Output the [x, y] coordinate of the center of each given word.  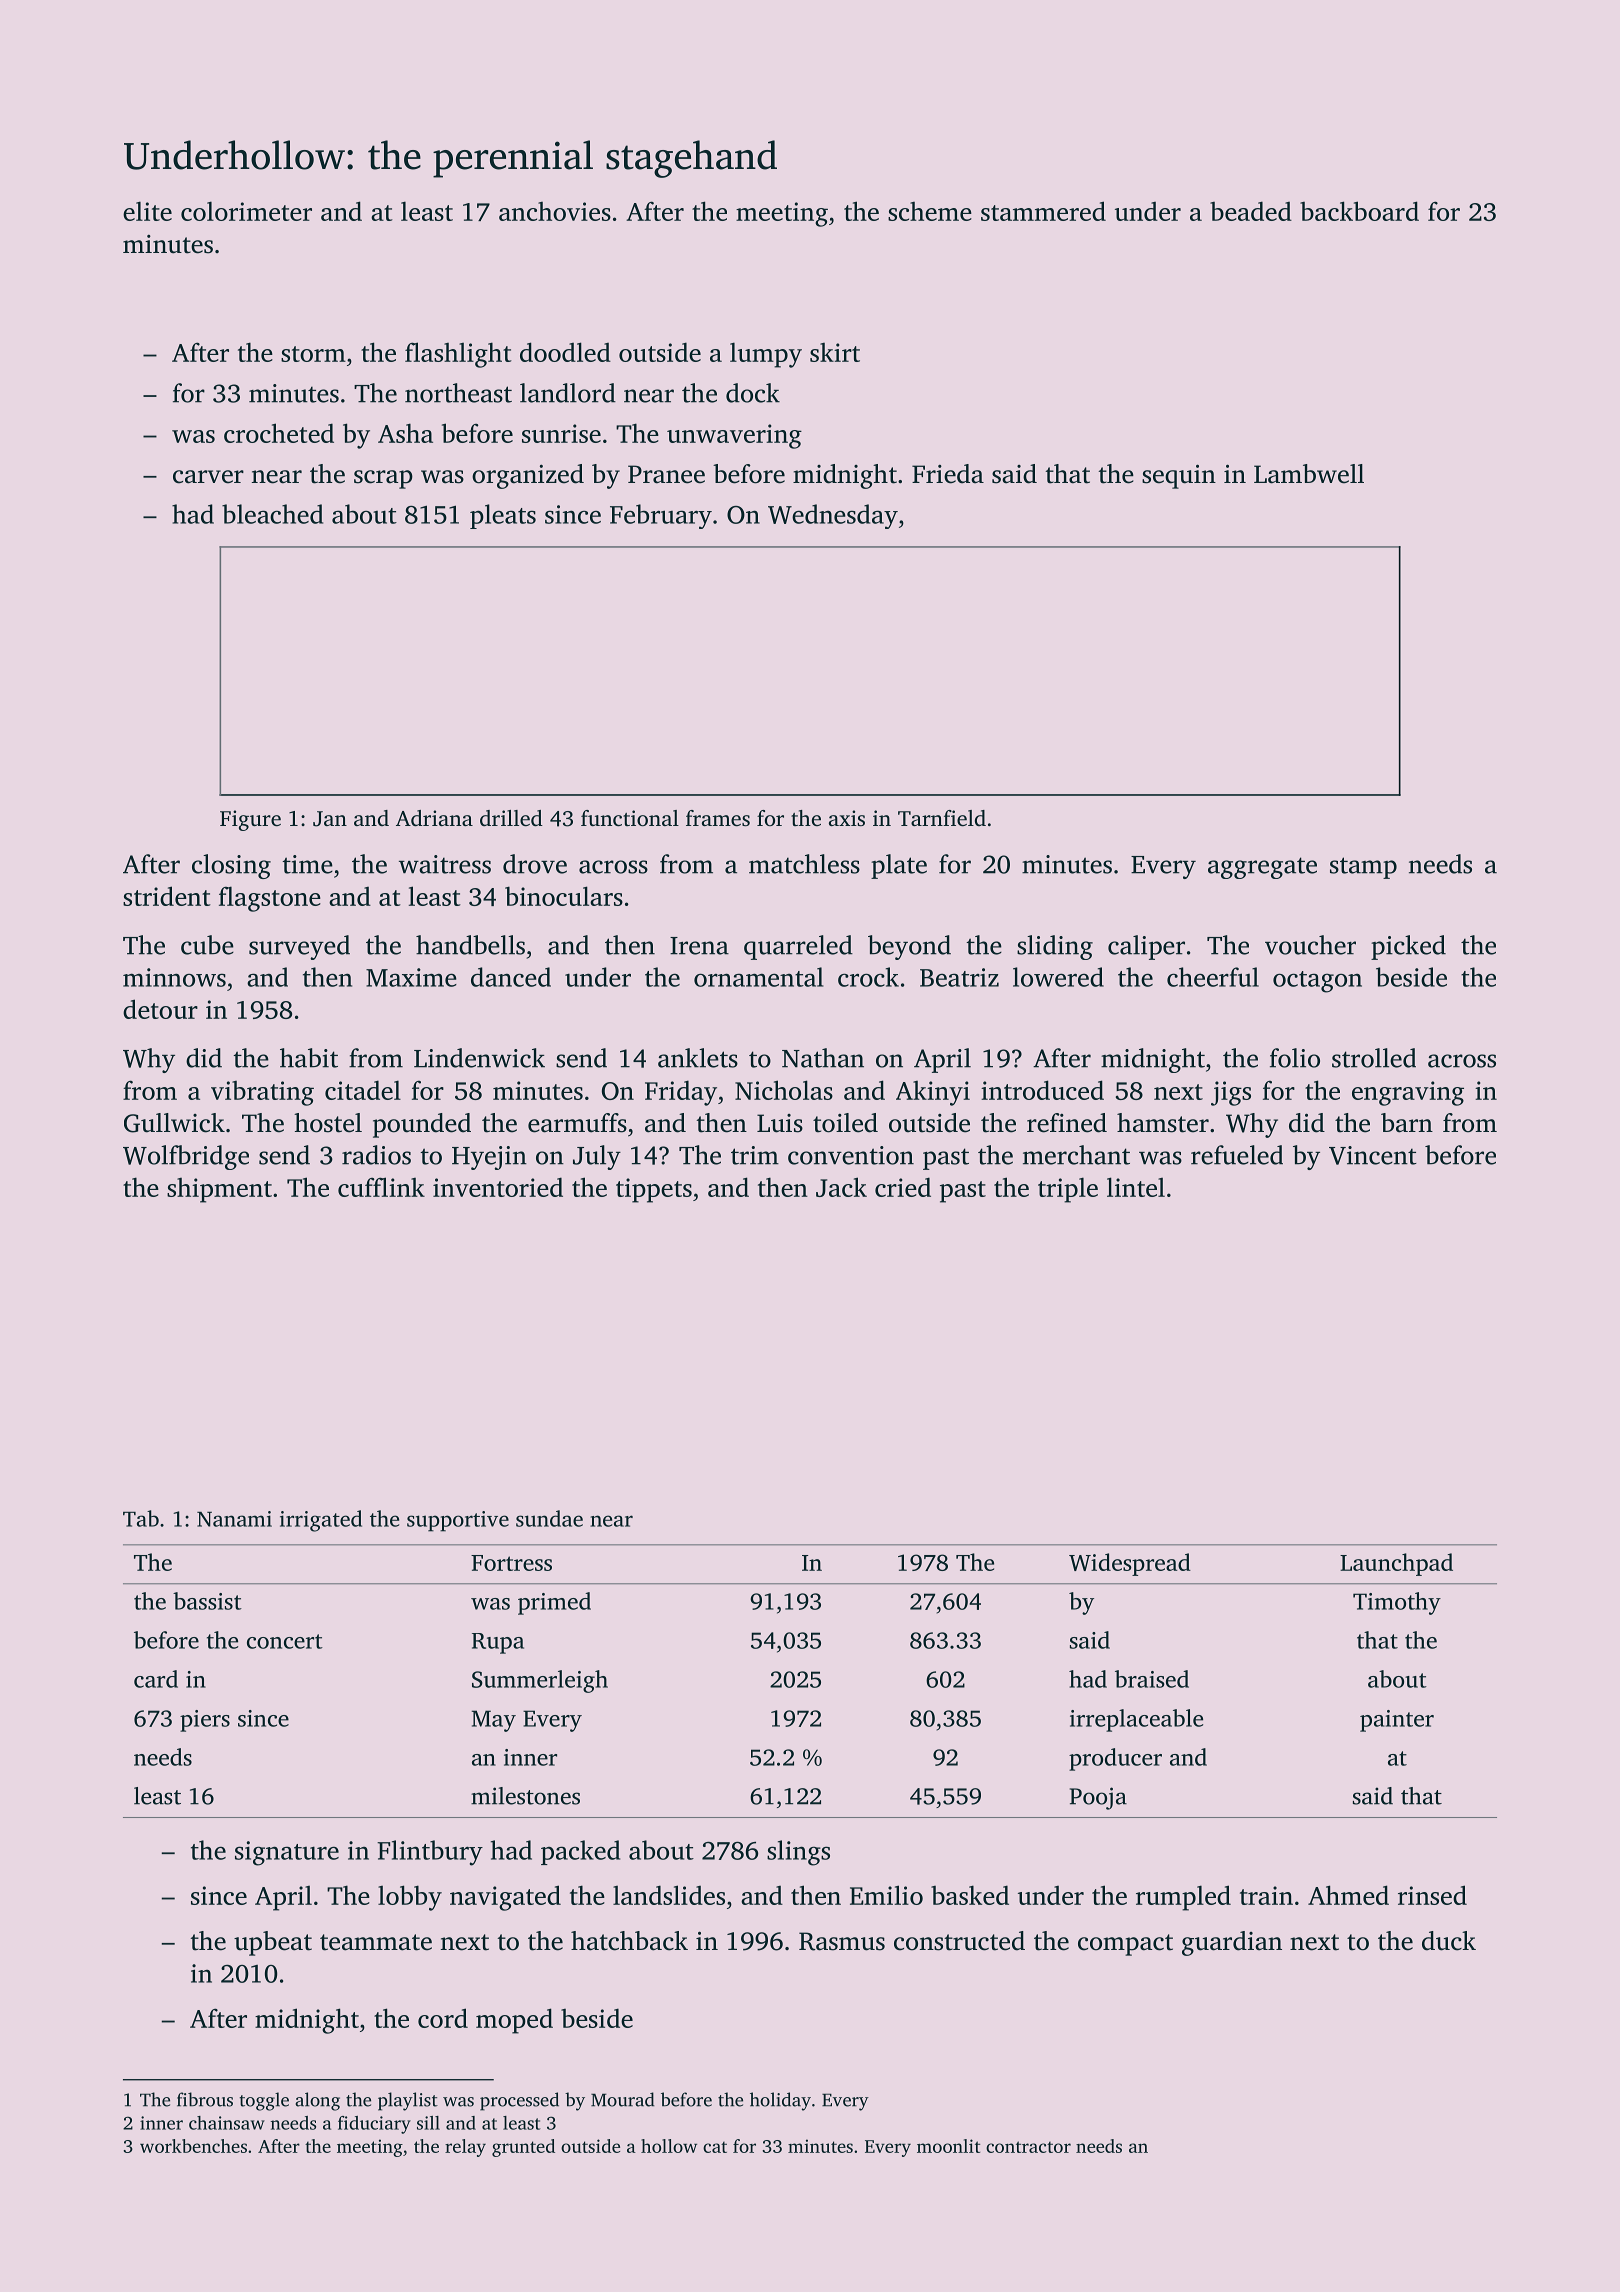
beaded [1251, 211]
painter [1397, 1721]
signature [287, 1853]
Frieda [948, 474]
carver [208, 477]
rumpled [1183, 1898]
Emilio [886, 1895]
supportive [458, 1521]
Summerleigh [540, 1681]
